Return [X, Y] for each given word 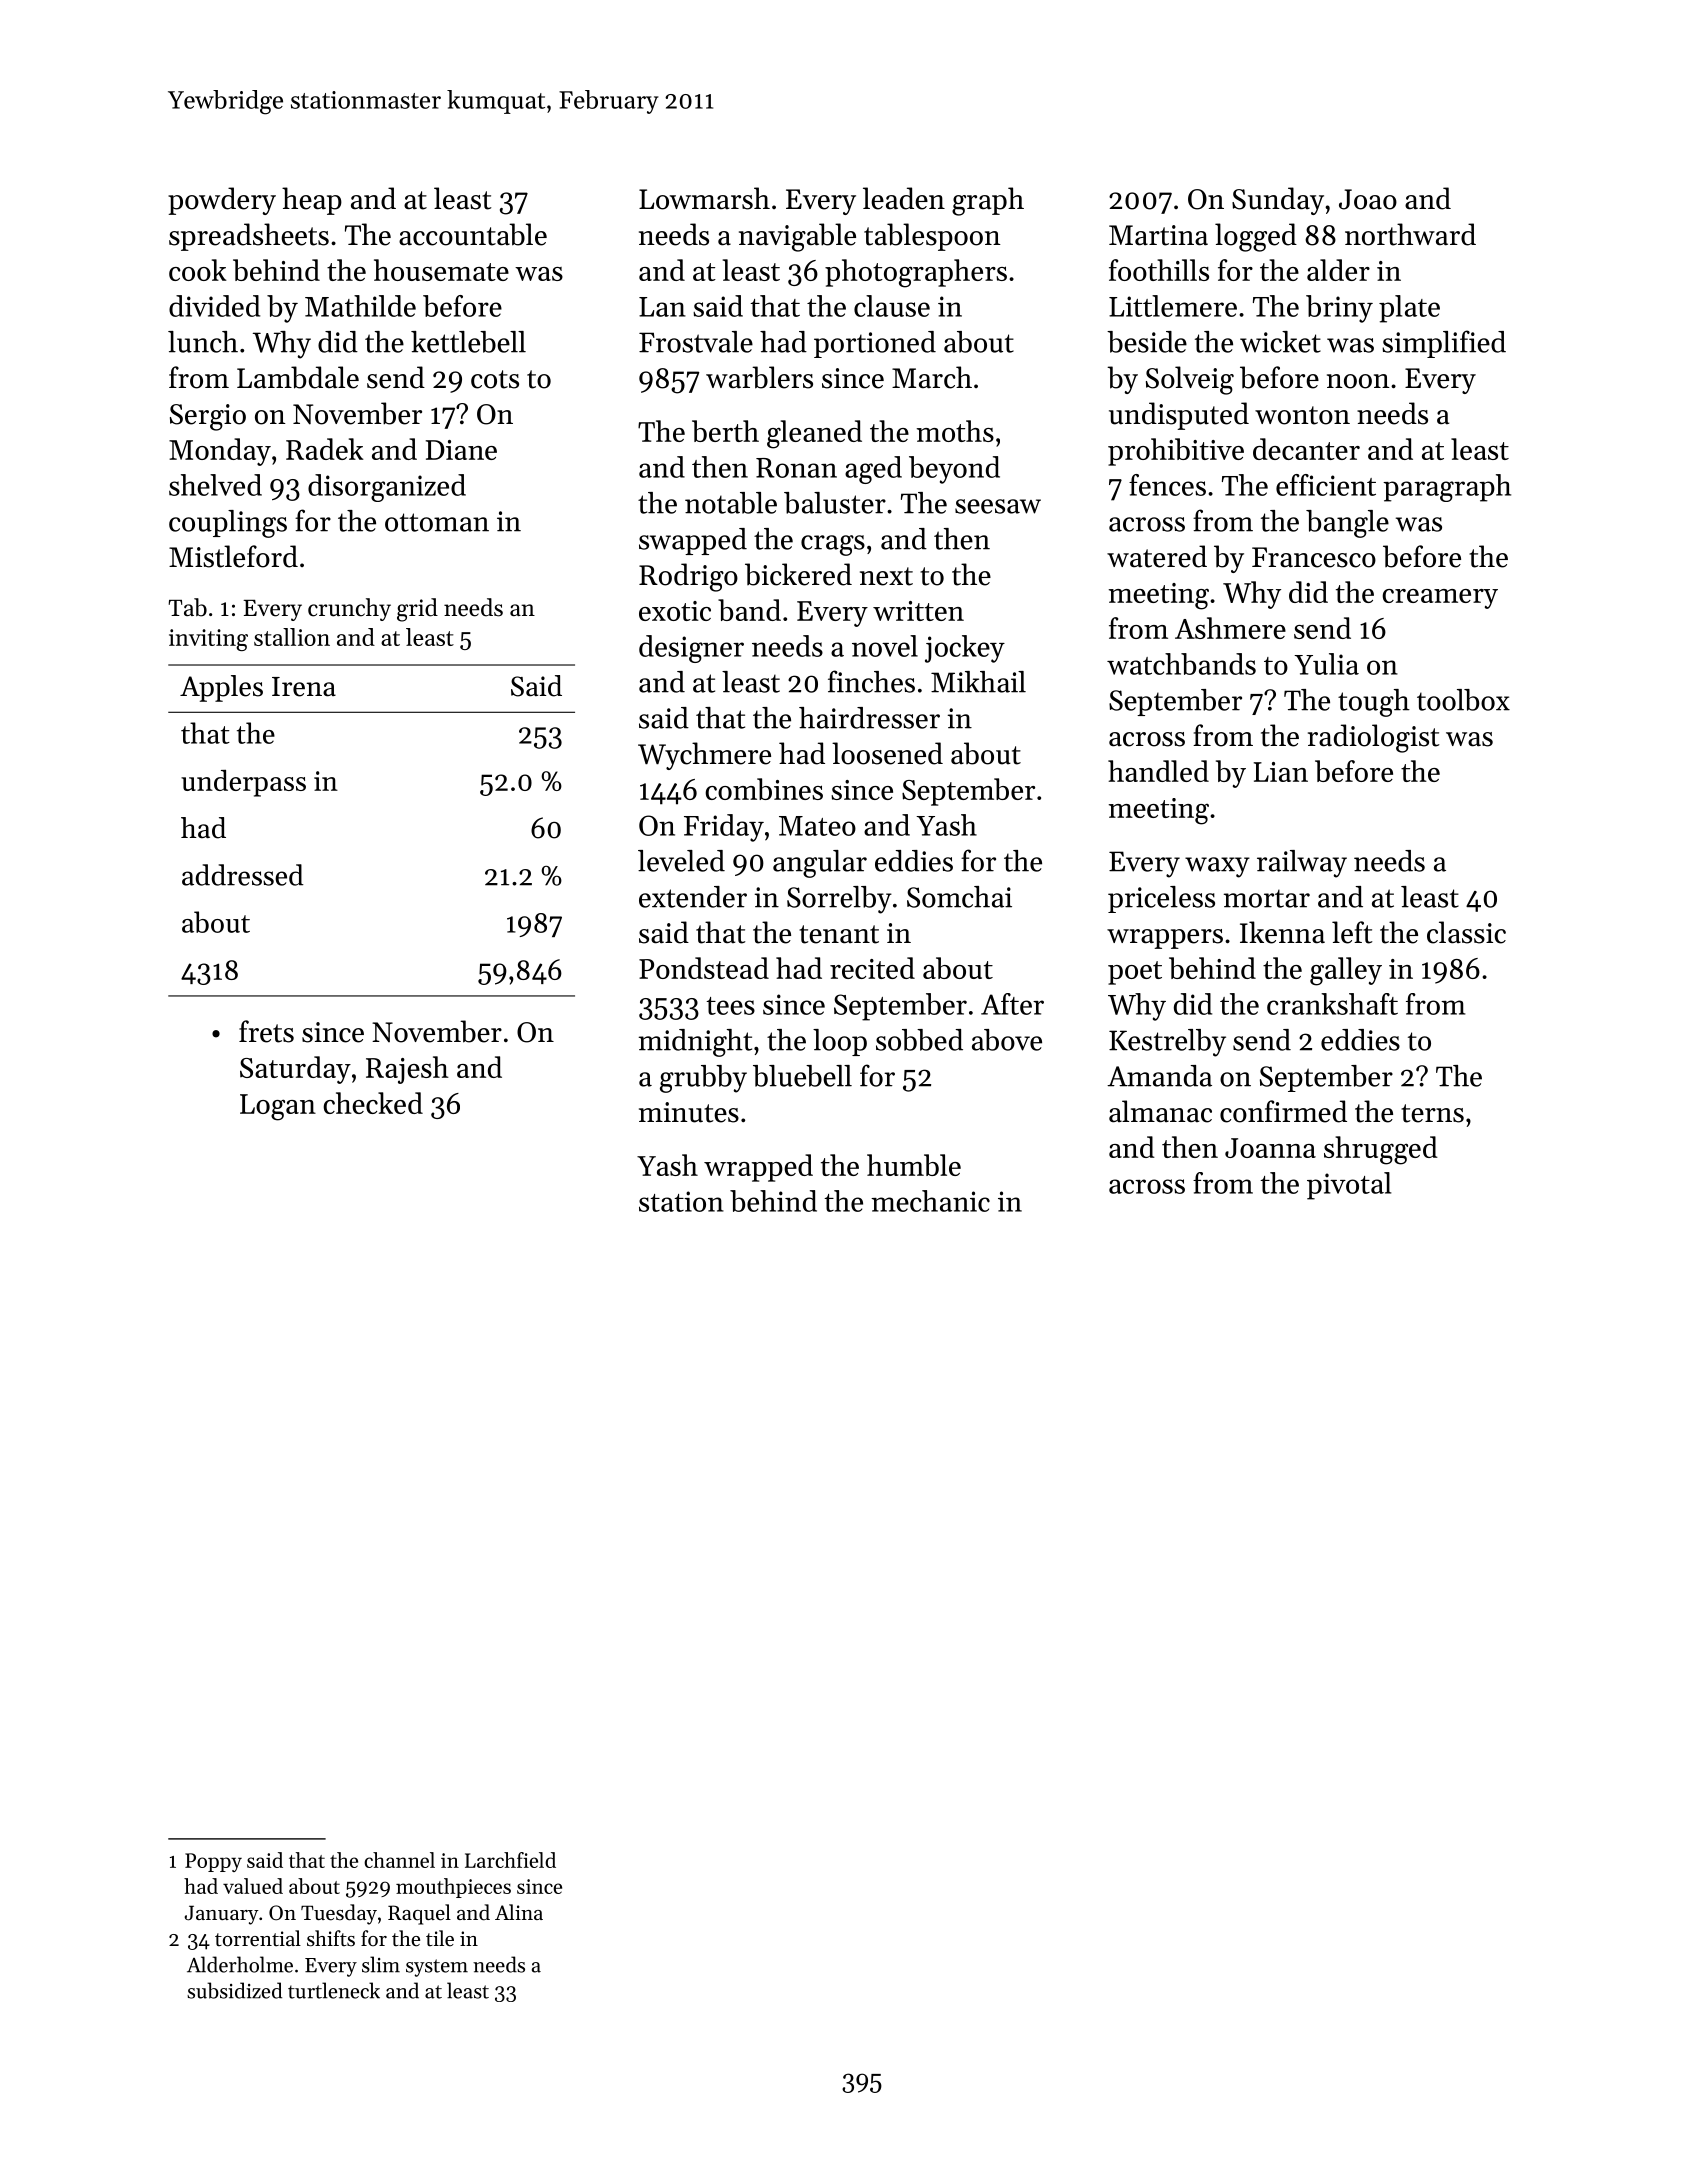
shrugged [1381, 1150]
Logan [278, 1107]
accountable [473, 234]
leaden [904, 198]
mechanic [930, 1201]
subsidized [234, 1990]
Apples [221, 688]
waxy [1217, 867]
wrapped [758, 1168]
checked [373, 1103]
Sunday [1278, 201]
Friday [724, 828]
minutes [689, 1112]
